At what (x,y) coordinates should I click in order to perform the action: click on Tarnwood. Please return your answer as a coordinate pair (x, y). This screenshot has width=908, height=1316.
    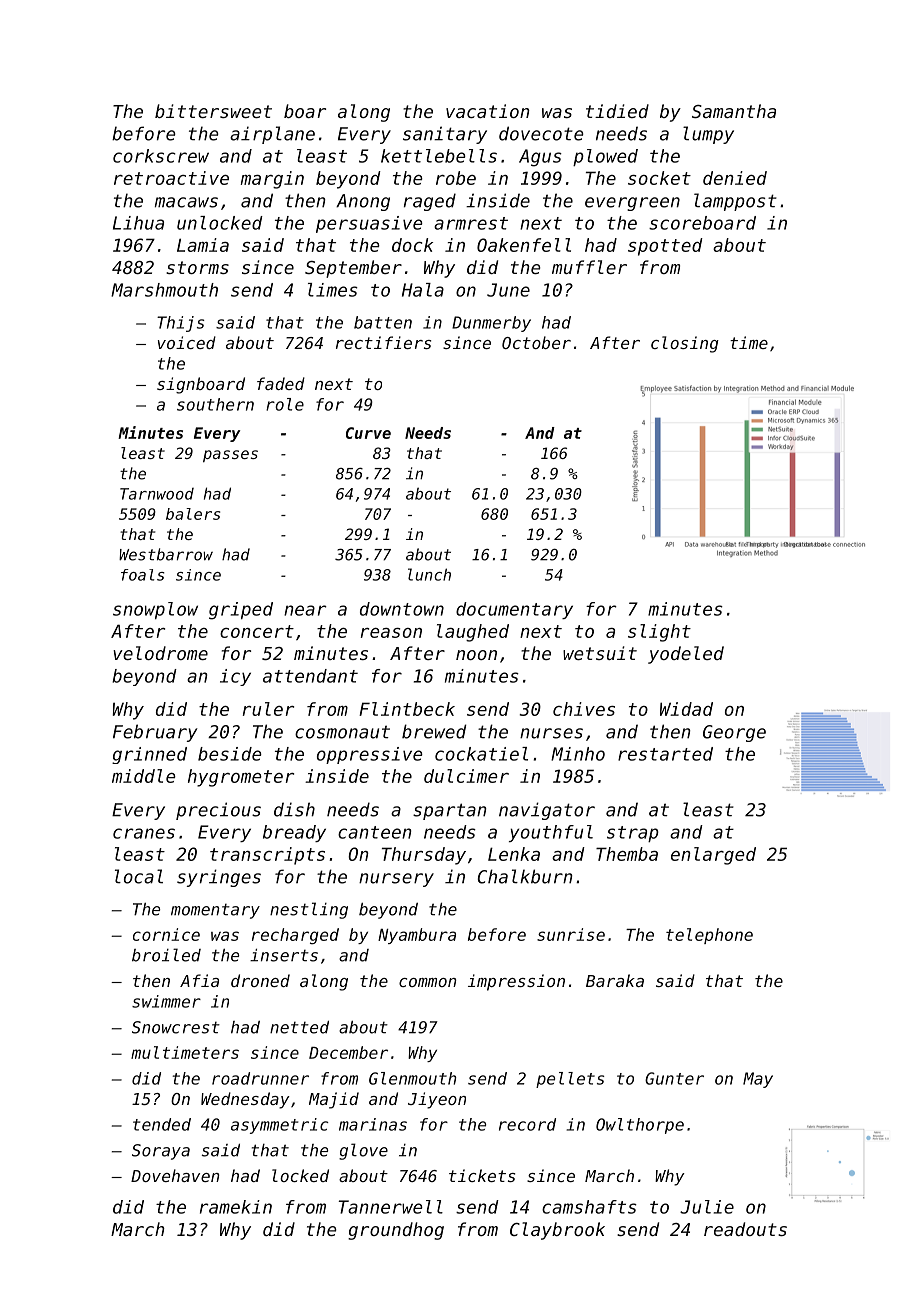
    Looking at the image, I should click on (157, 494).
